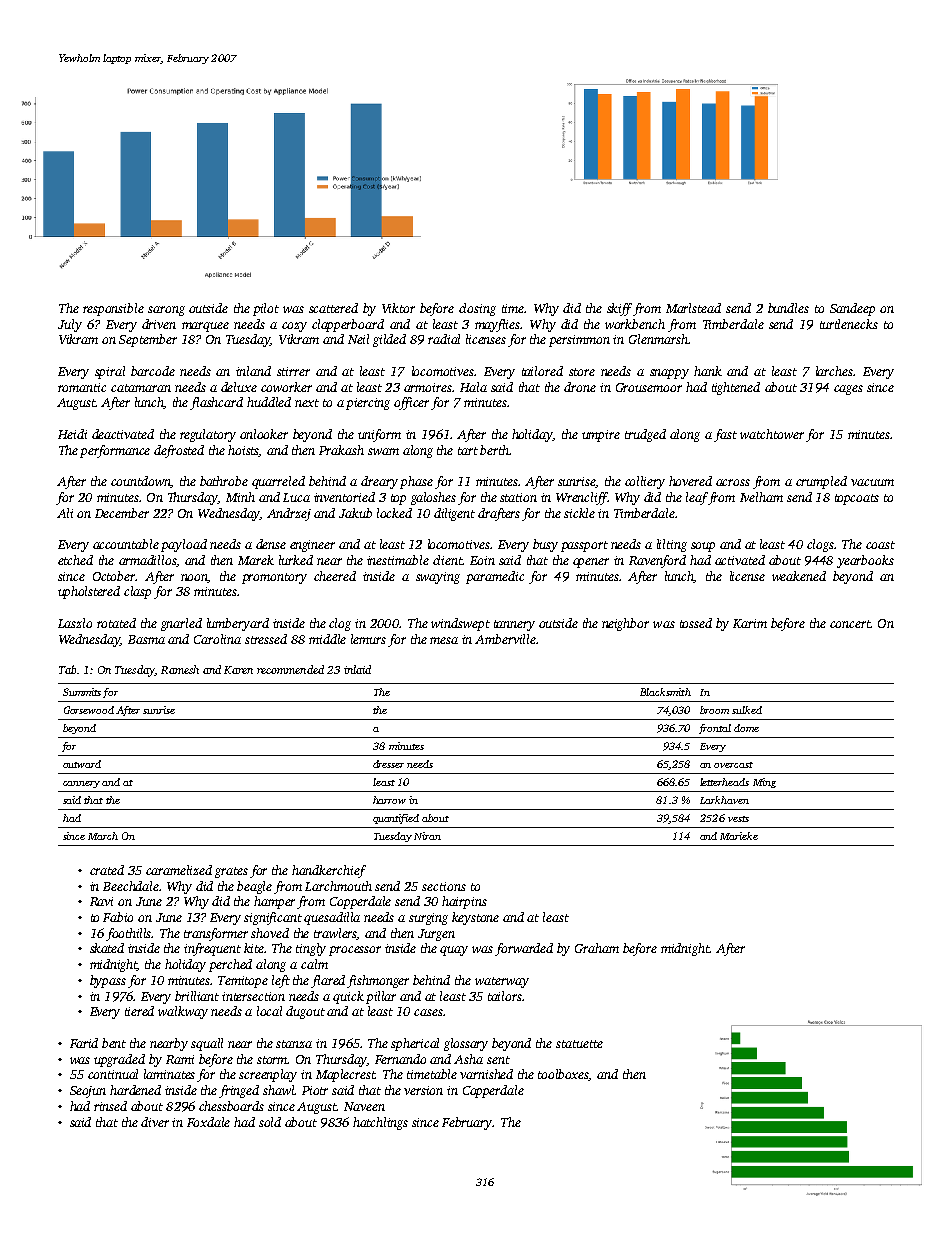 The height and width of the document is (1233, 952). I want to click on Ming, so click(764, 783).
